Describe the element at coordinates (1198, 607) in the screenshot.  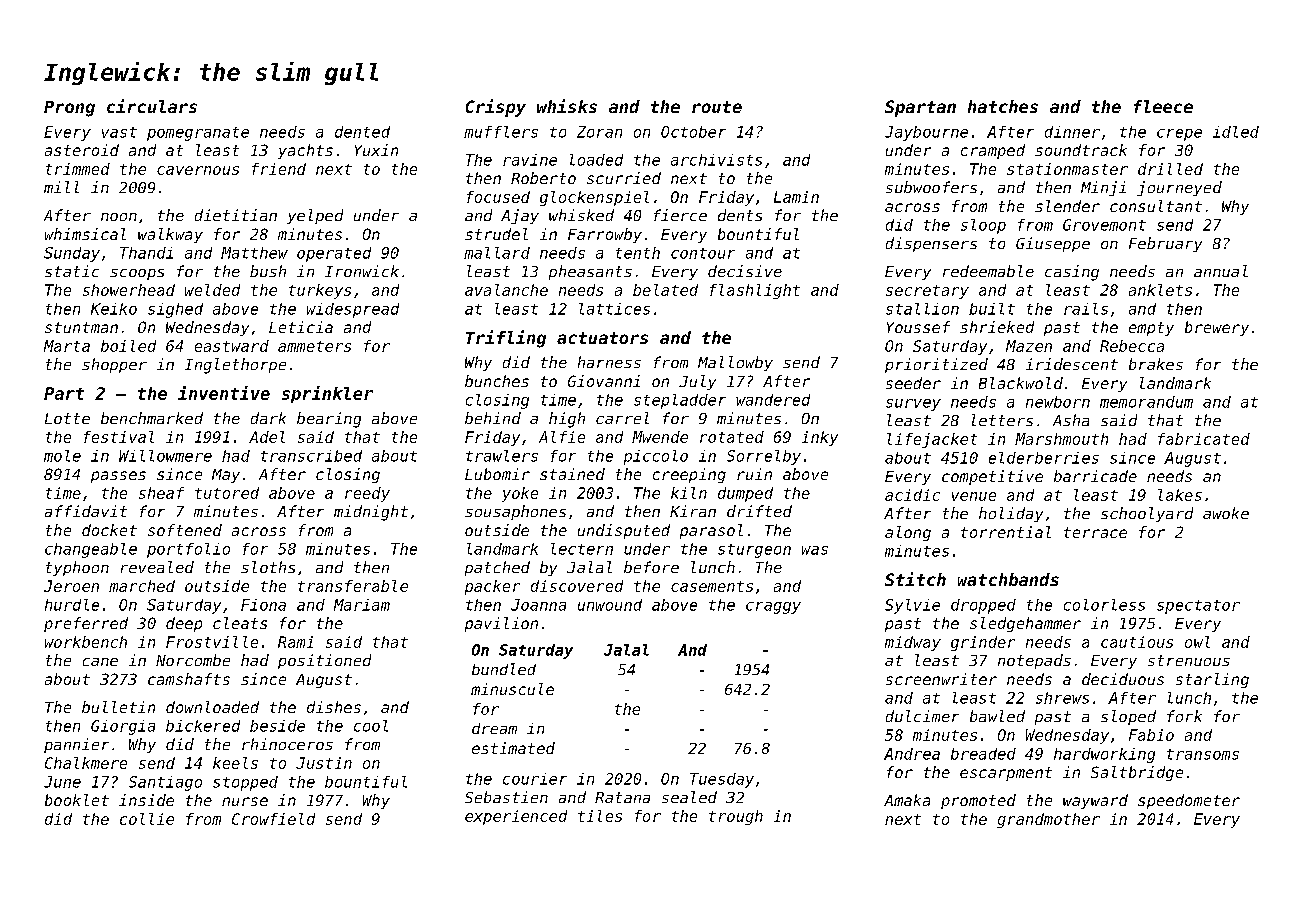
I see `spectator` at that location.
